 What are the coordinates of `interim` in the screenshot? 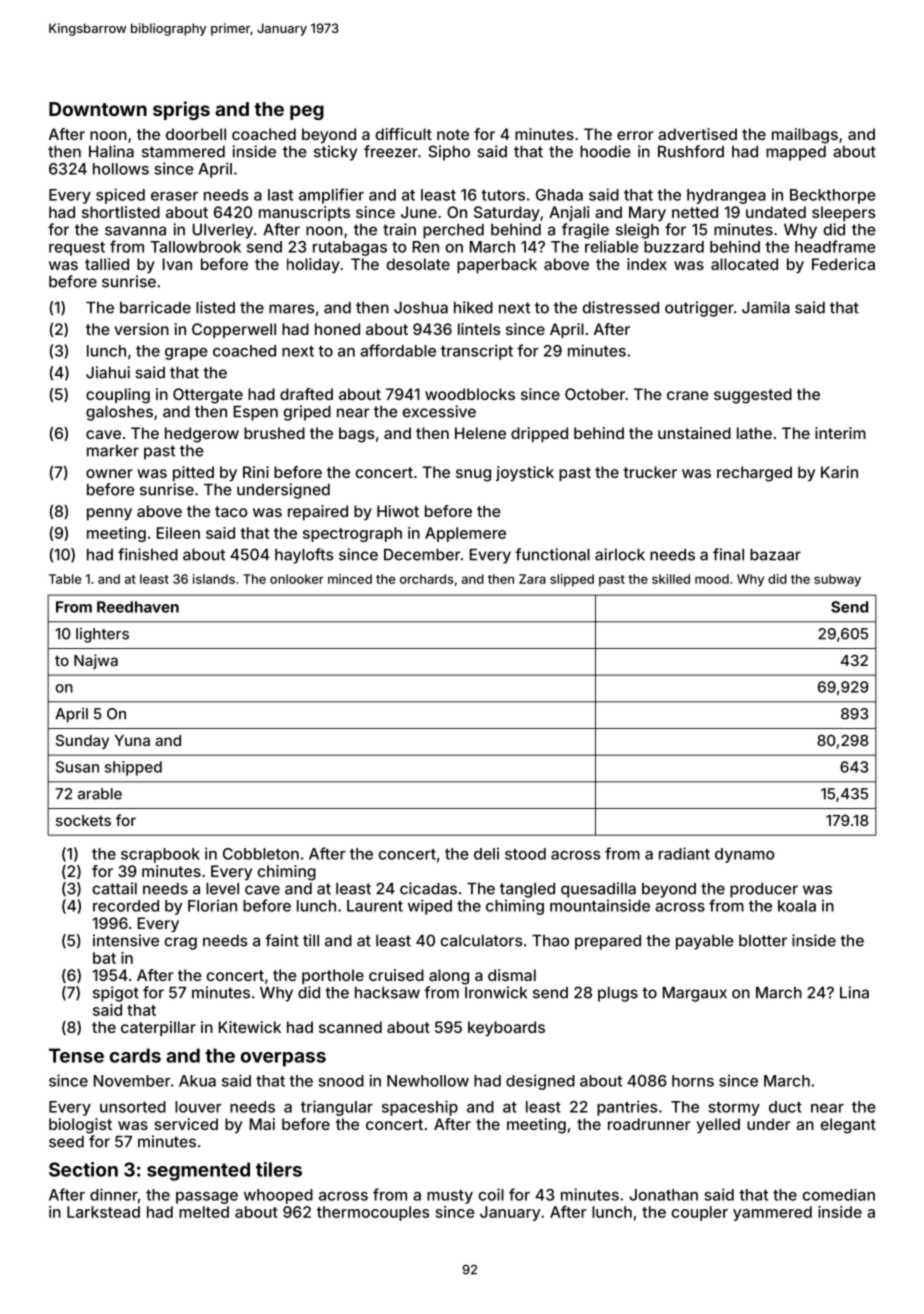 It's located at (840, 433).
